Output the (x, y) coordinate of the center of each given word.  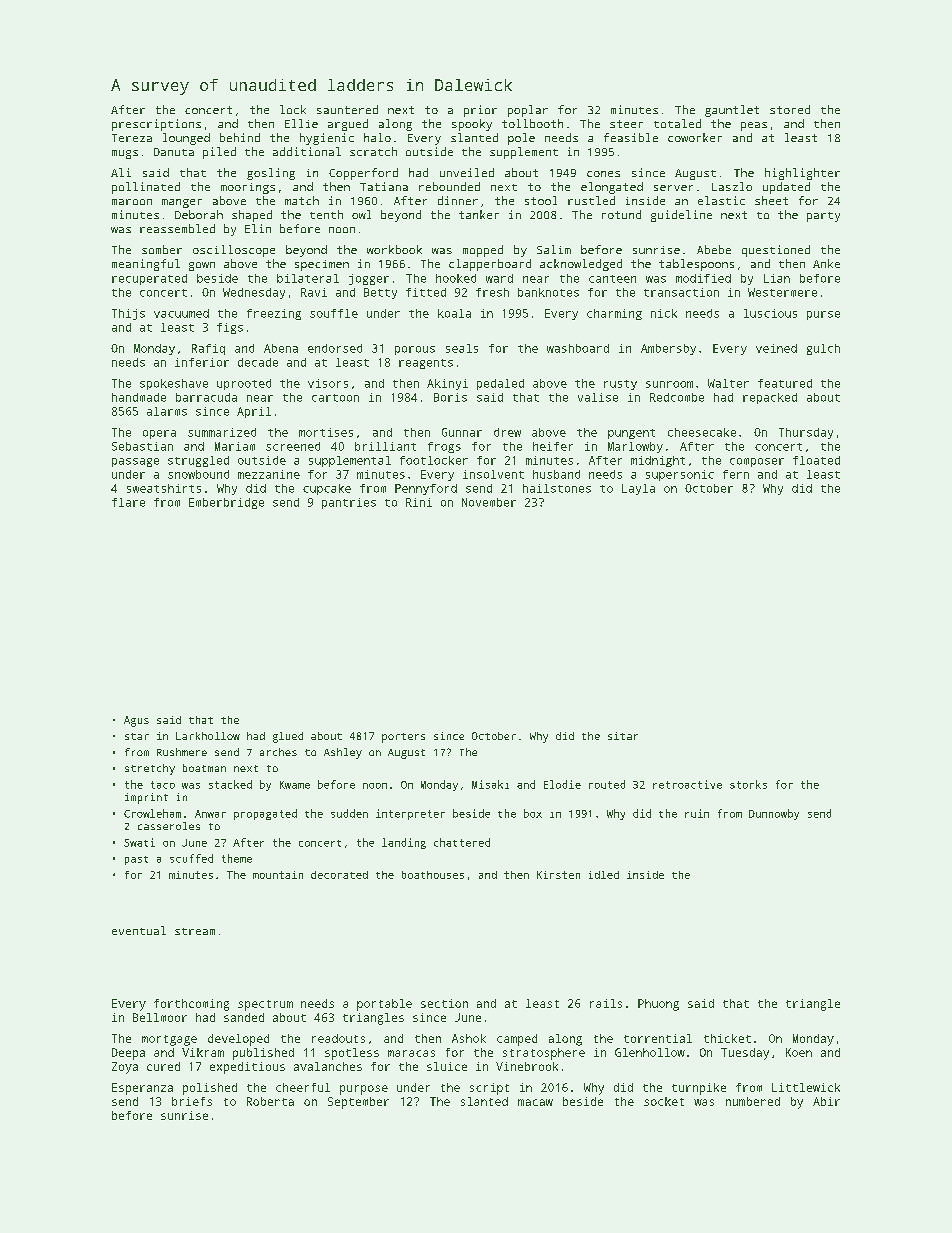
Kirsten (558, 875)
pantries (349, 503)
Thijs (128, 314)
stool (541, 200)
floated (816, 460)
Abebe (714, 249)
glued (288, 737)
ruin (697, 813)
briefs (192, 1101)
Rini (419, 502)
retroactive (687, 784)
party (823, 217)
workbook (394, 249)
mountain (278, 875)
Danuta (174, 152)
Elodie (562, 784)
